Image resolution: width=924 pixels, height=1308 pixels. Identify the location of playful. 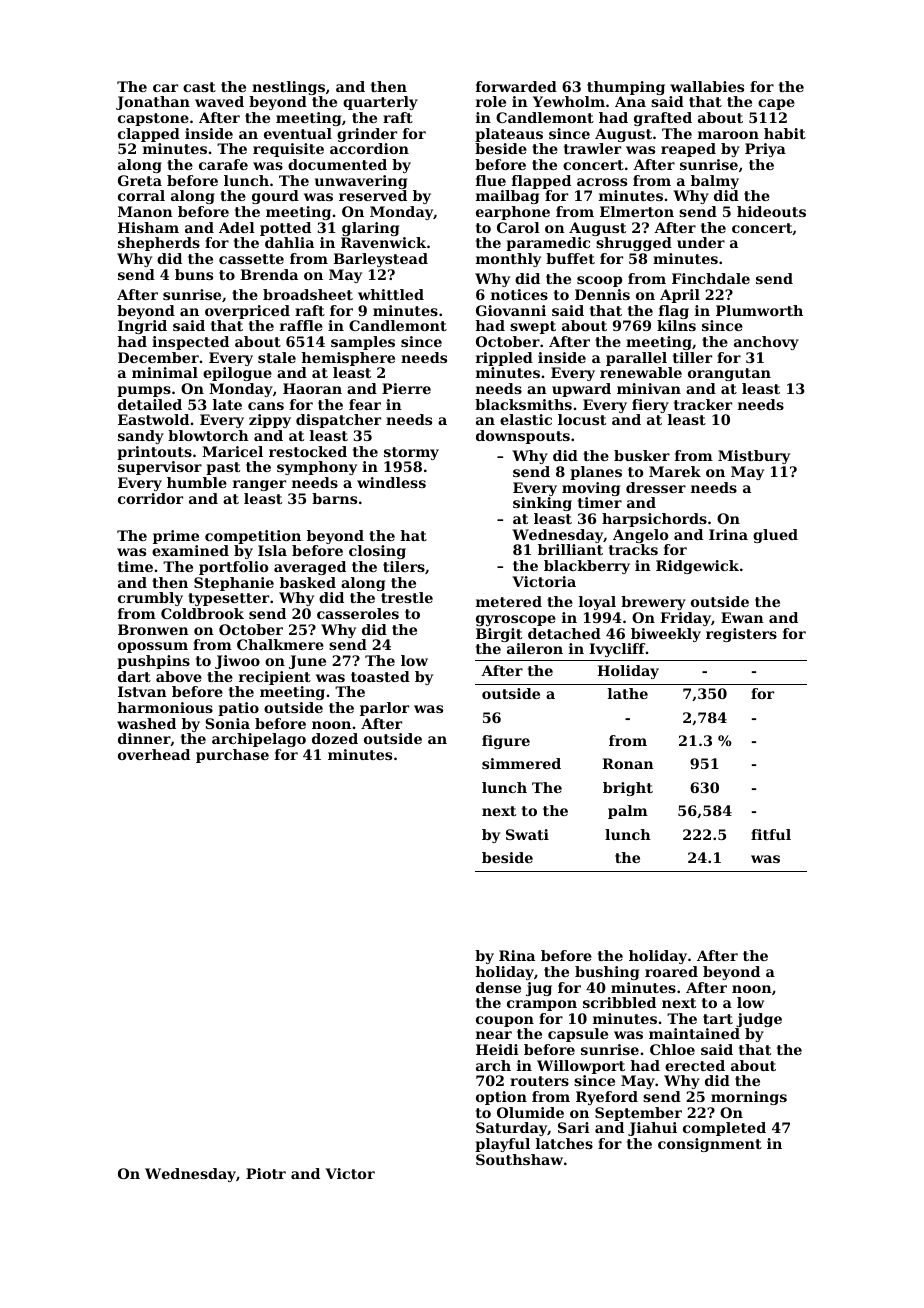
(502, 1145).
